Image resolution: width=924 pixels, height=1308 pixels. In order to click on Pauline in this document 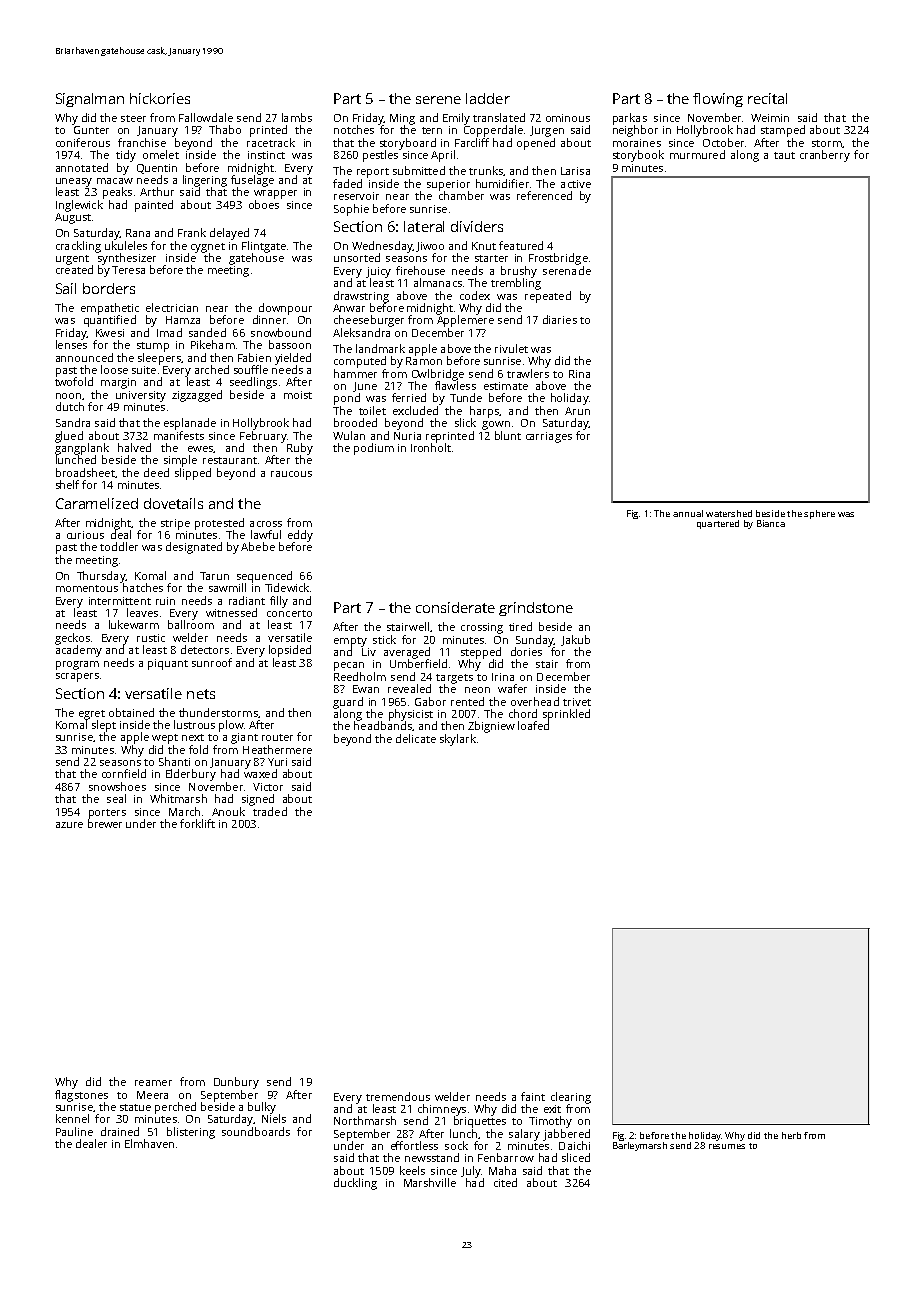, I will do `click(74, 1131)`.
